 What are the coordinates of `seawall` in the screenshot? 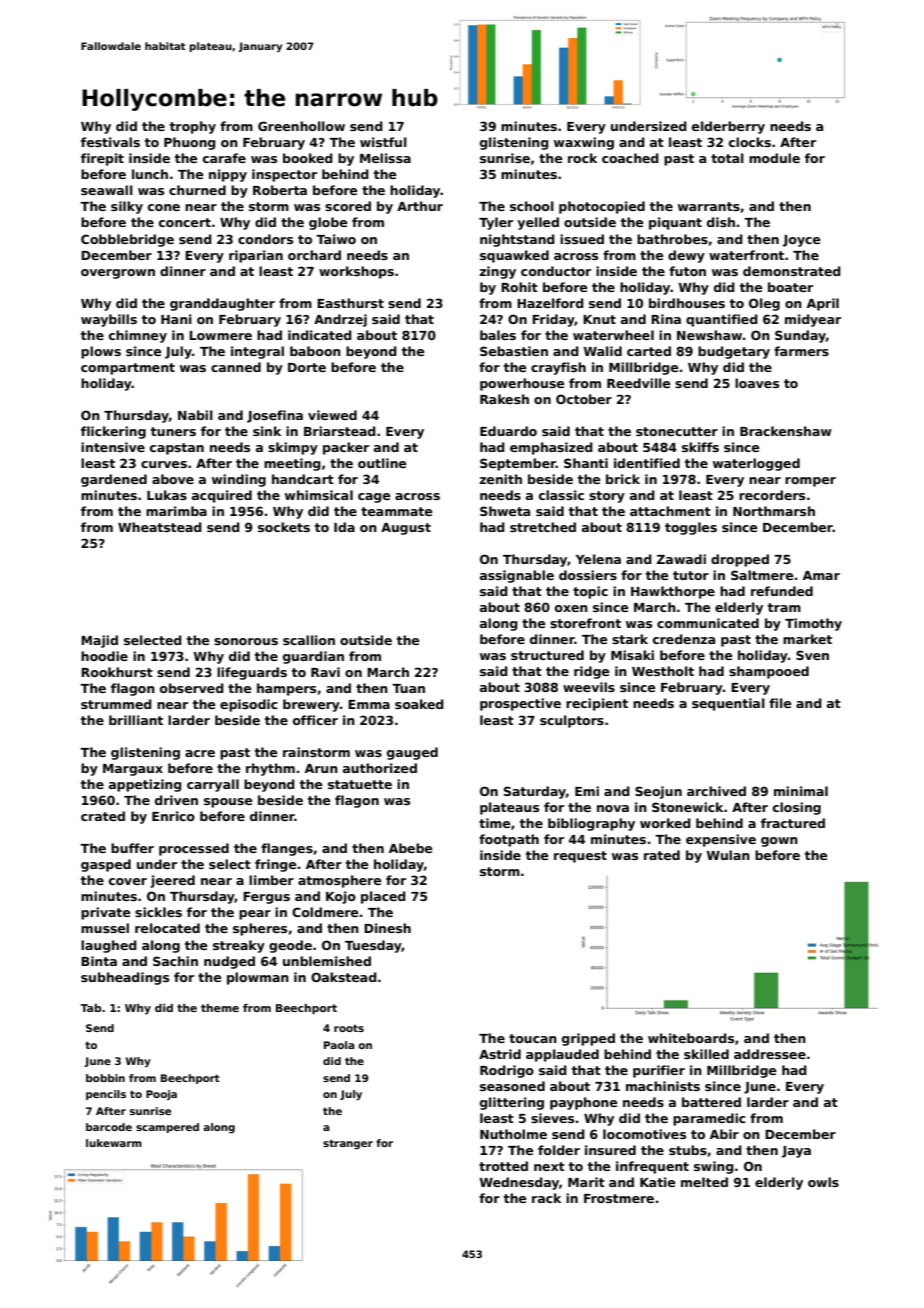 It's located at (107, 190).
